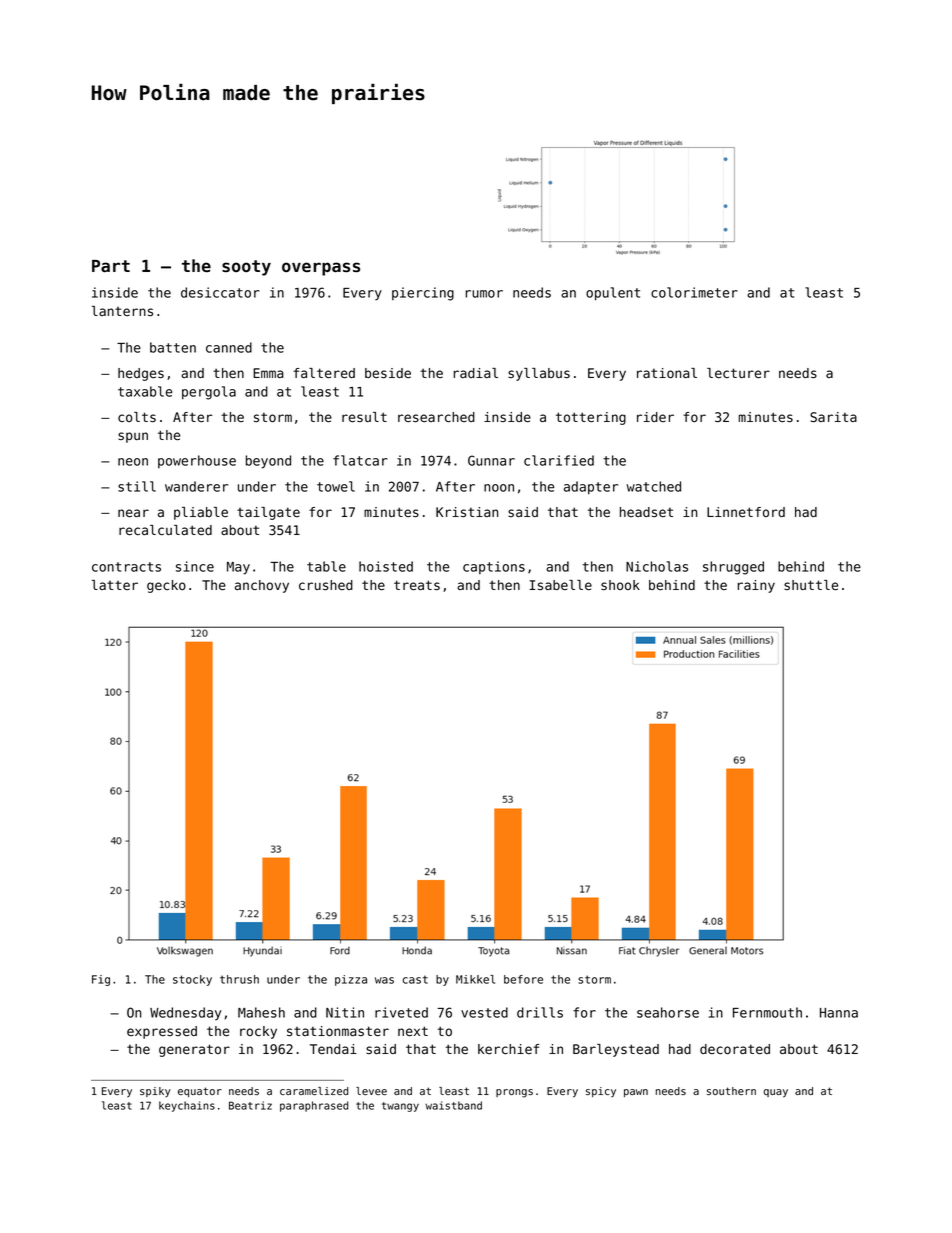 The width and height of the screenshot is (952, 1233). I want to click on treats, so click(417, 585).
